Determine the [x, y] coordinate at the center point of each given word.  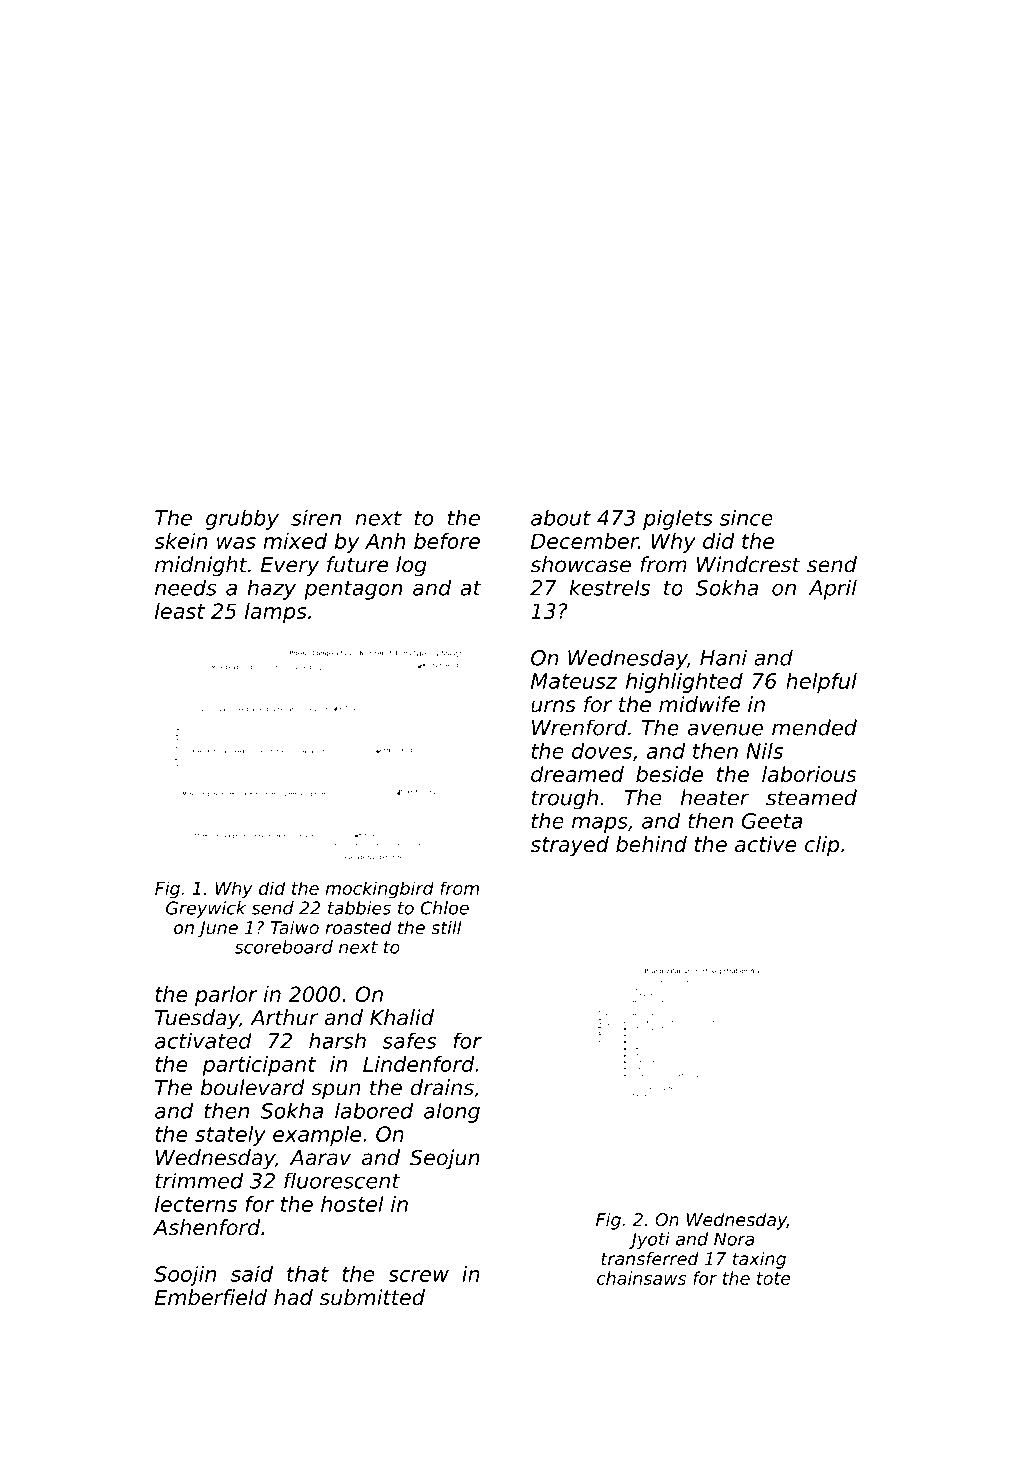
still [446, 927]
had [293, 1297]
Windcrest [748, 564]
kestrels [609, 587]
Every [290, 567]
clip [822, 846]
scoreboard [284, 947]
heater [715, 797]
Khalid [402, 1017]
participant [259, 1066]
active [766, 844]
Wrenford [579, 727]
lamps [276, 613]
